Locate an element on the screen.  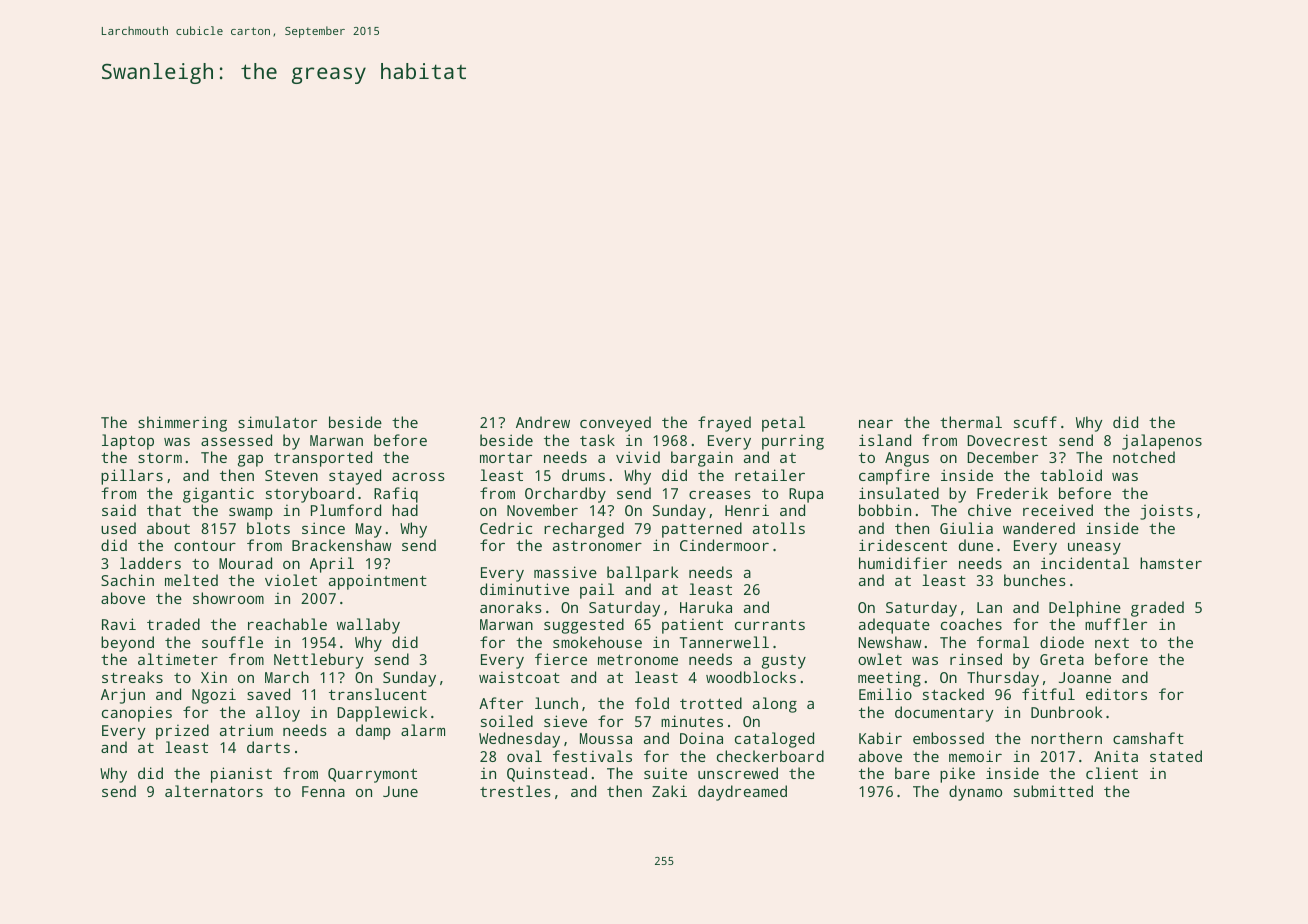
Henri is located at coordinates (747, 510).
